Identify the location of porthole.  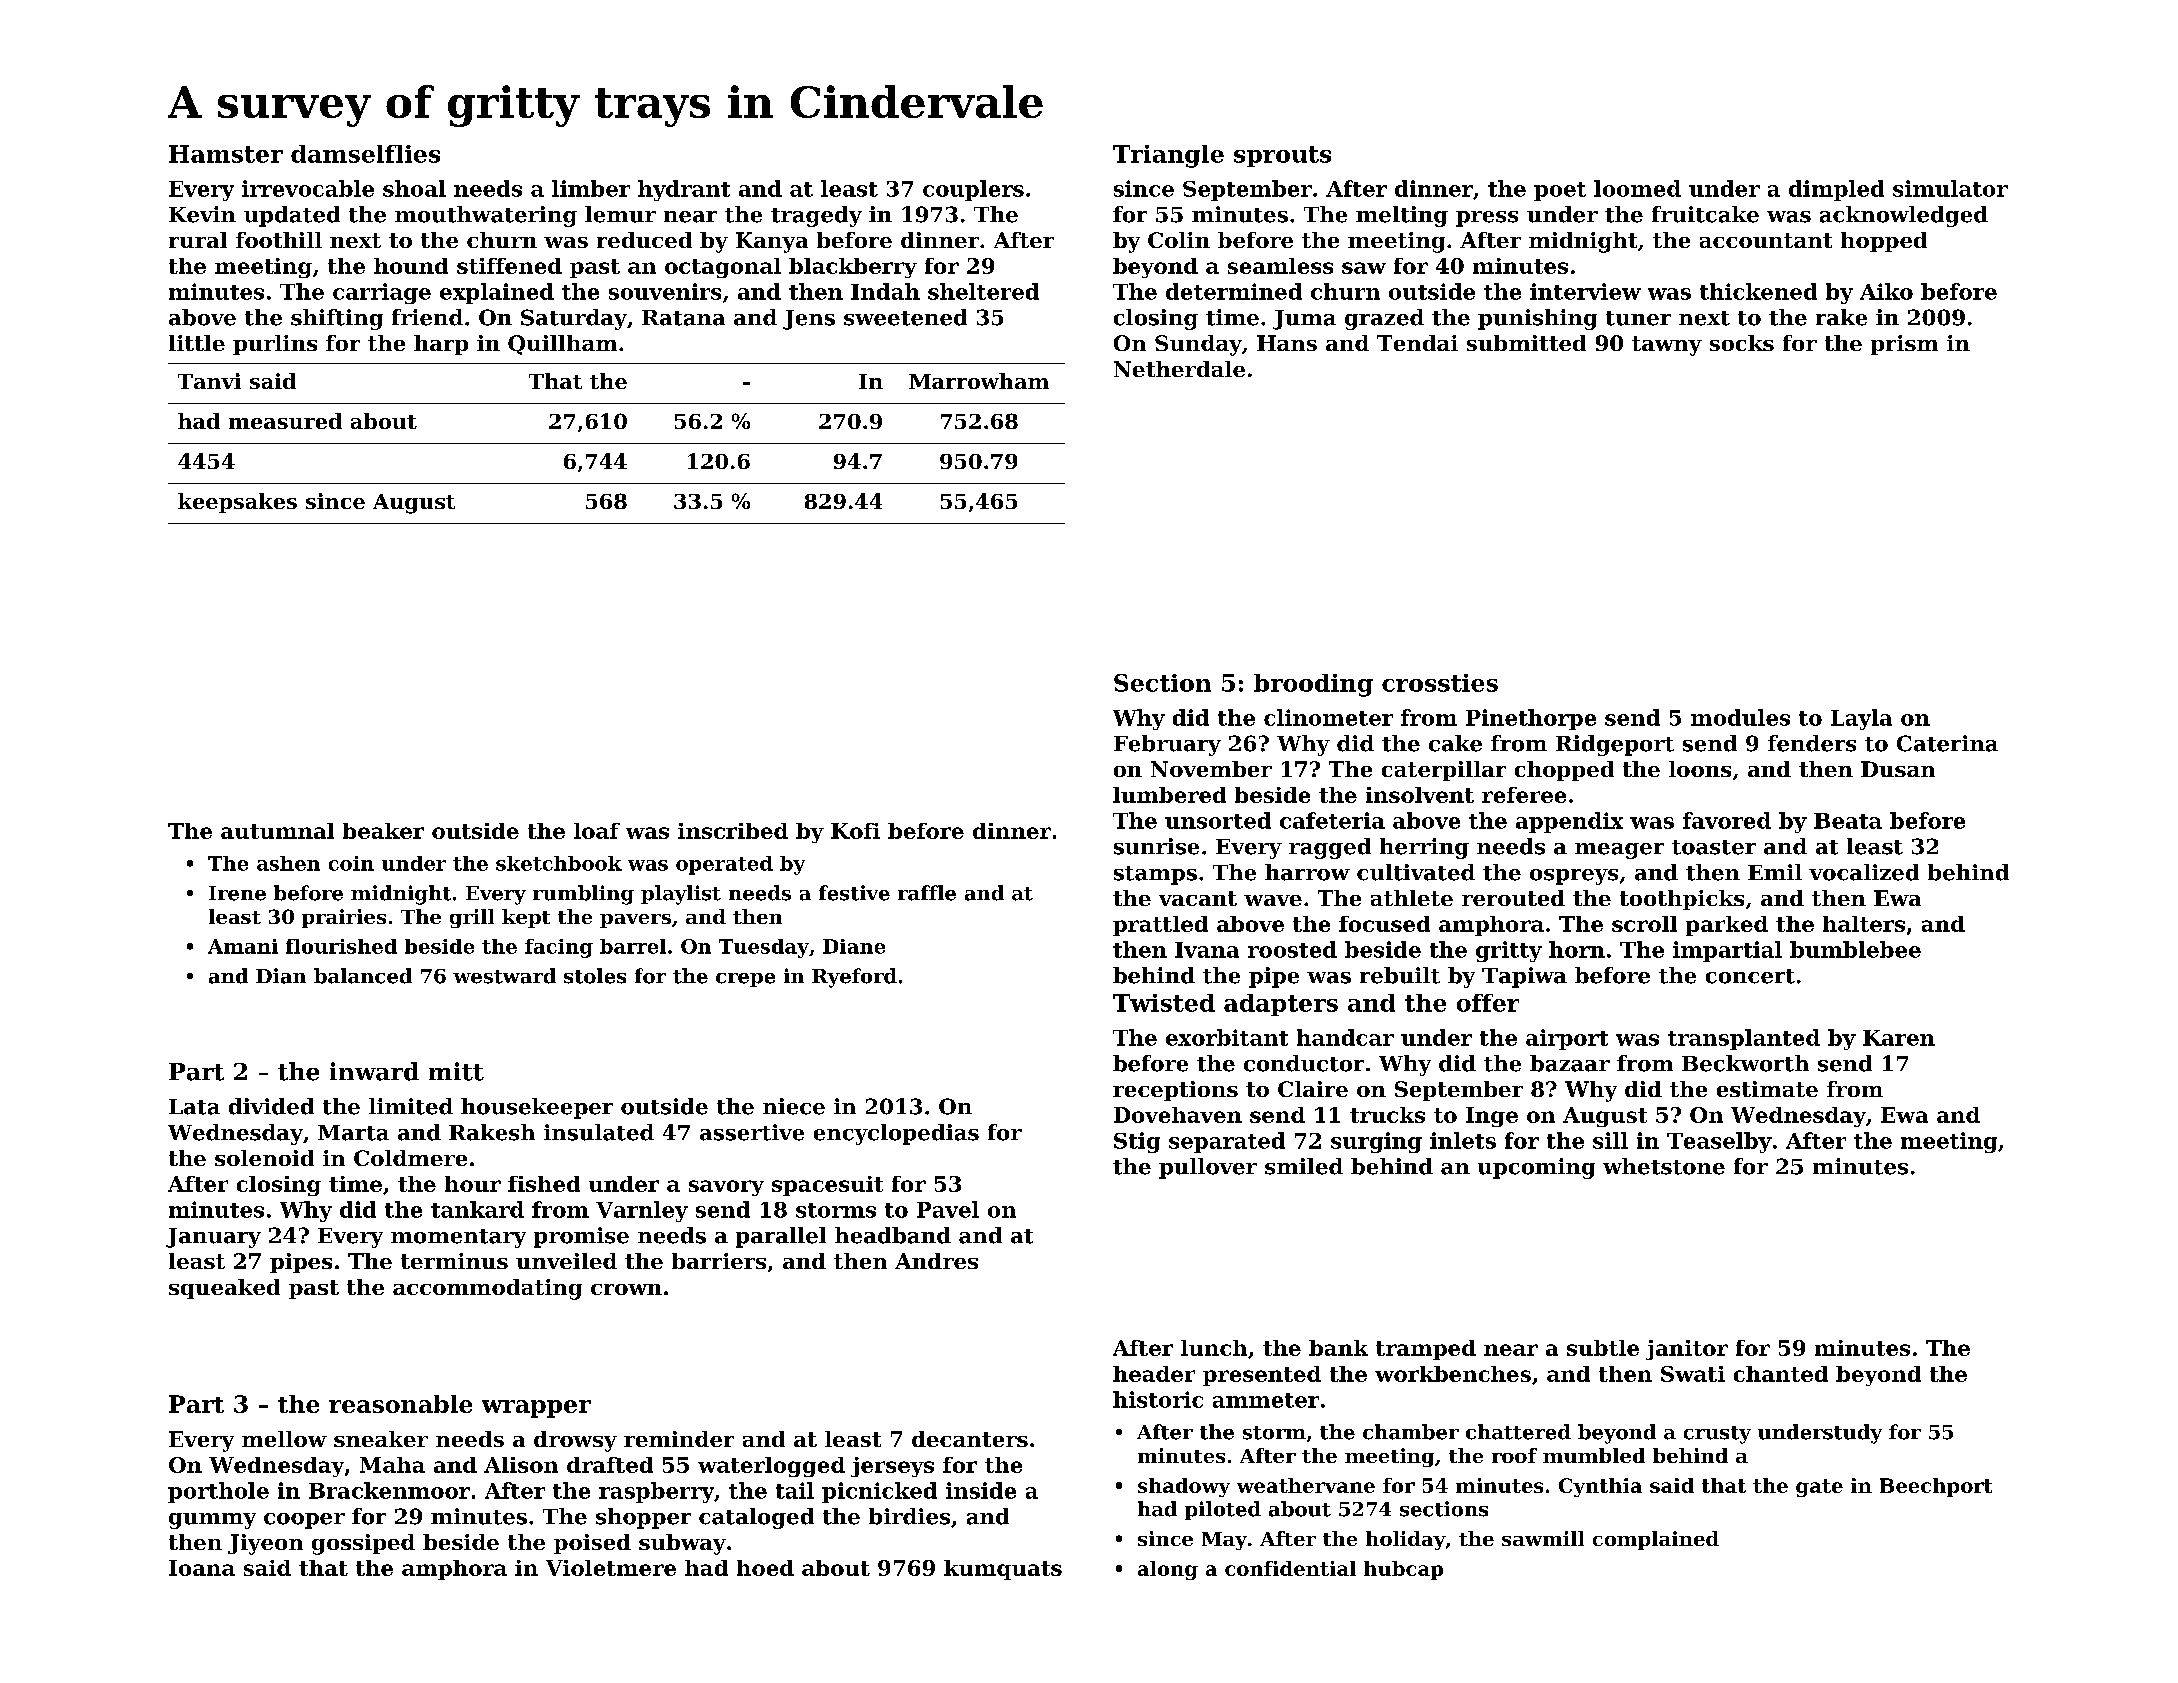
(218, 1492).
